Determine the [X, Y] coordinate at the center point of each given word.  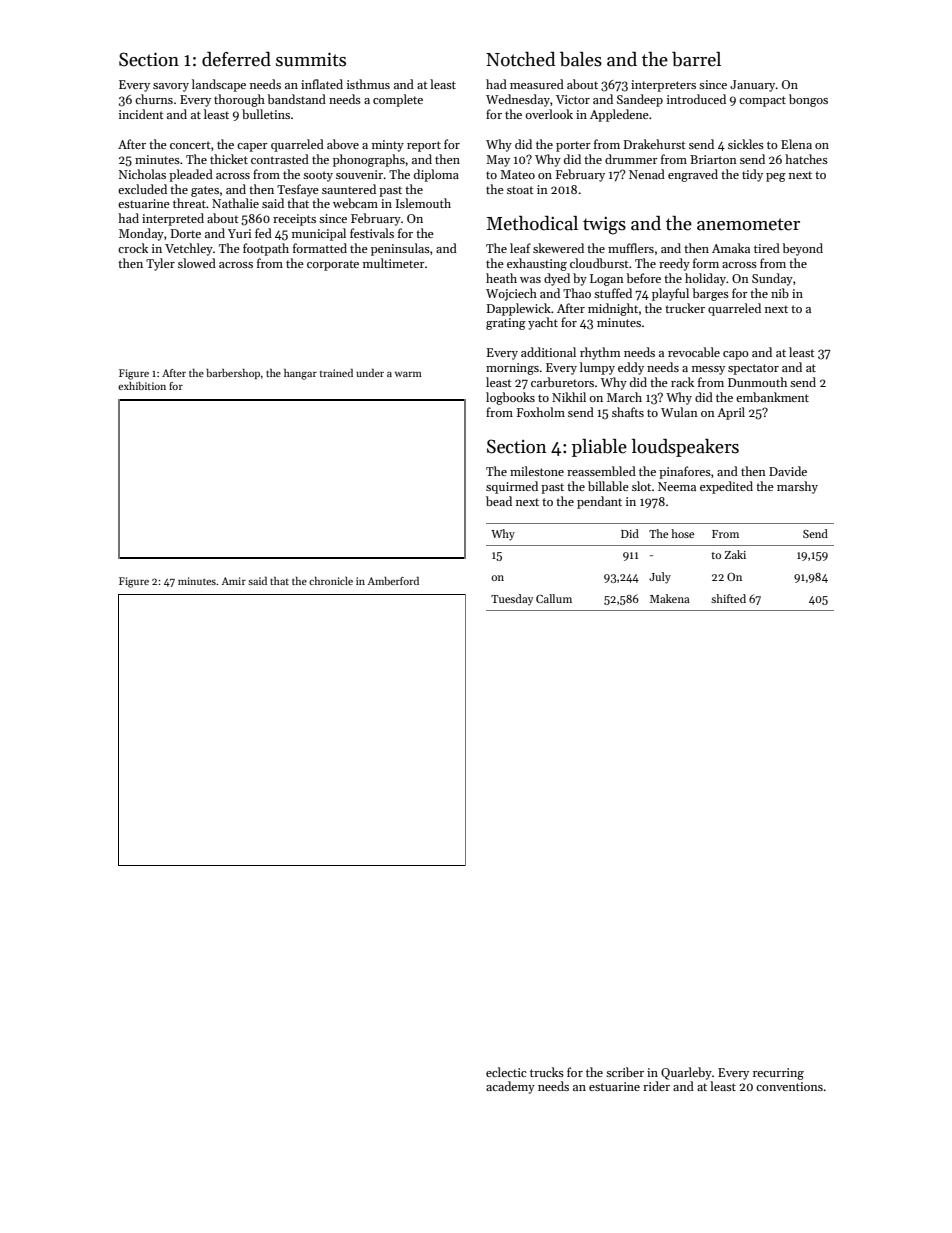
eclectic [506, 1072]
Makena [670, 598]
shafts [628, 412]
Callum [554, 598]
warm [408, 374]
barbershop [233, 374]
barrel [696, 59]
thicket [229, 159]
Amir [233, 581]
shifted [728, 598]
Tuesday [512, 600]
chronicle [331, 581]
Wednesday [518, 100]
